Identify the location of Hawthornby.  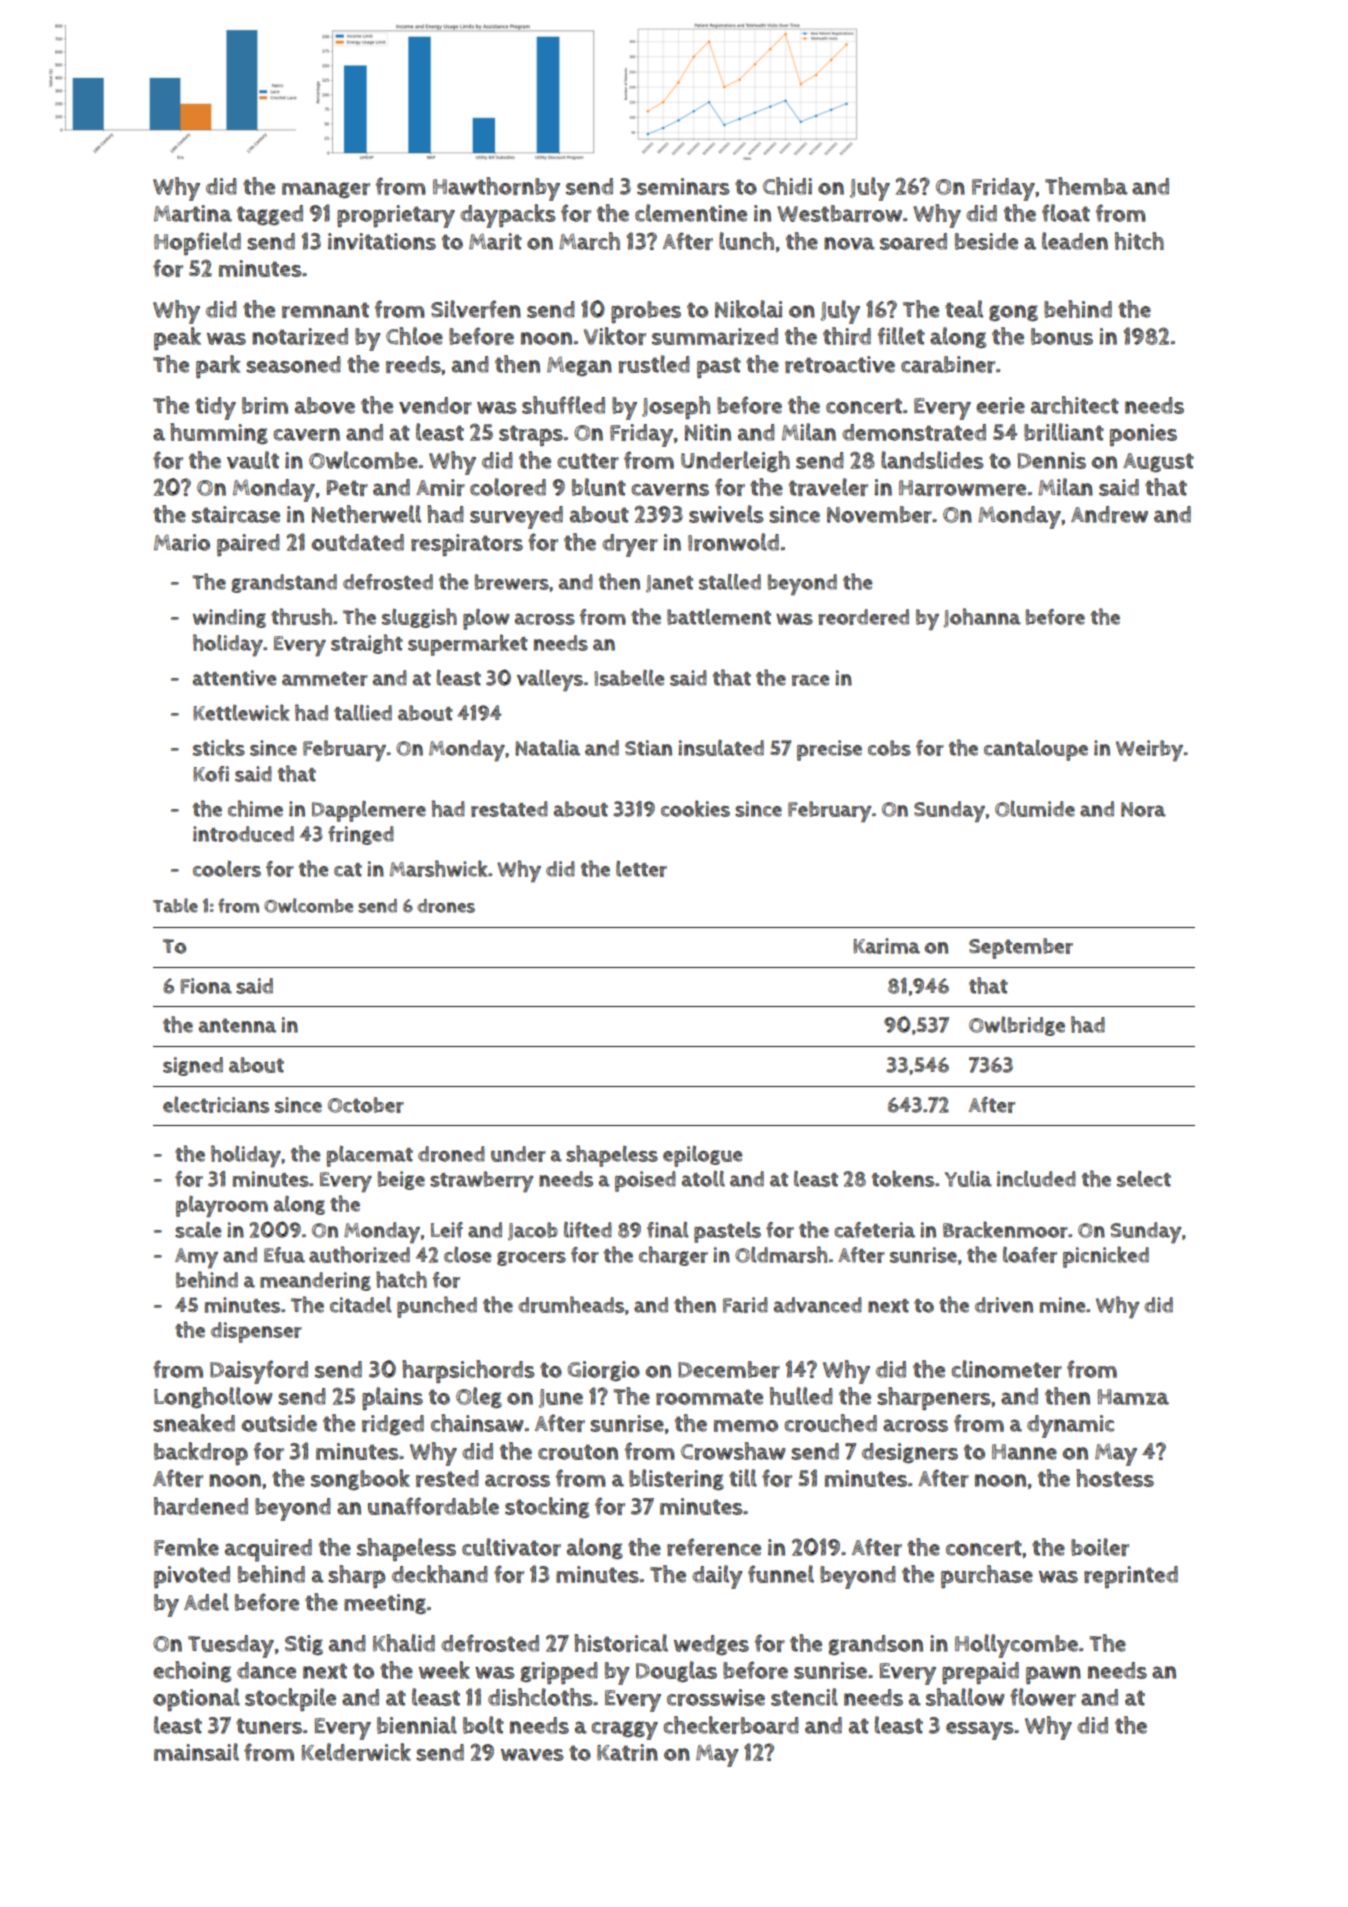
(496, 189).
